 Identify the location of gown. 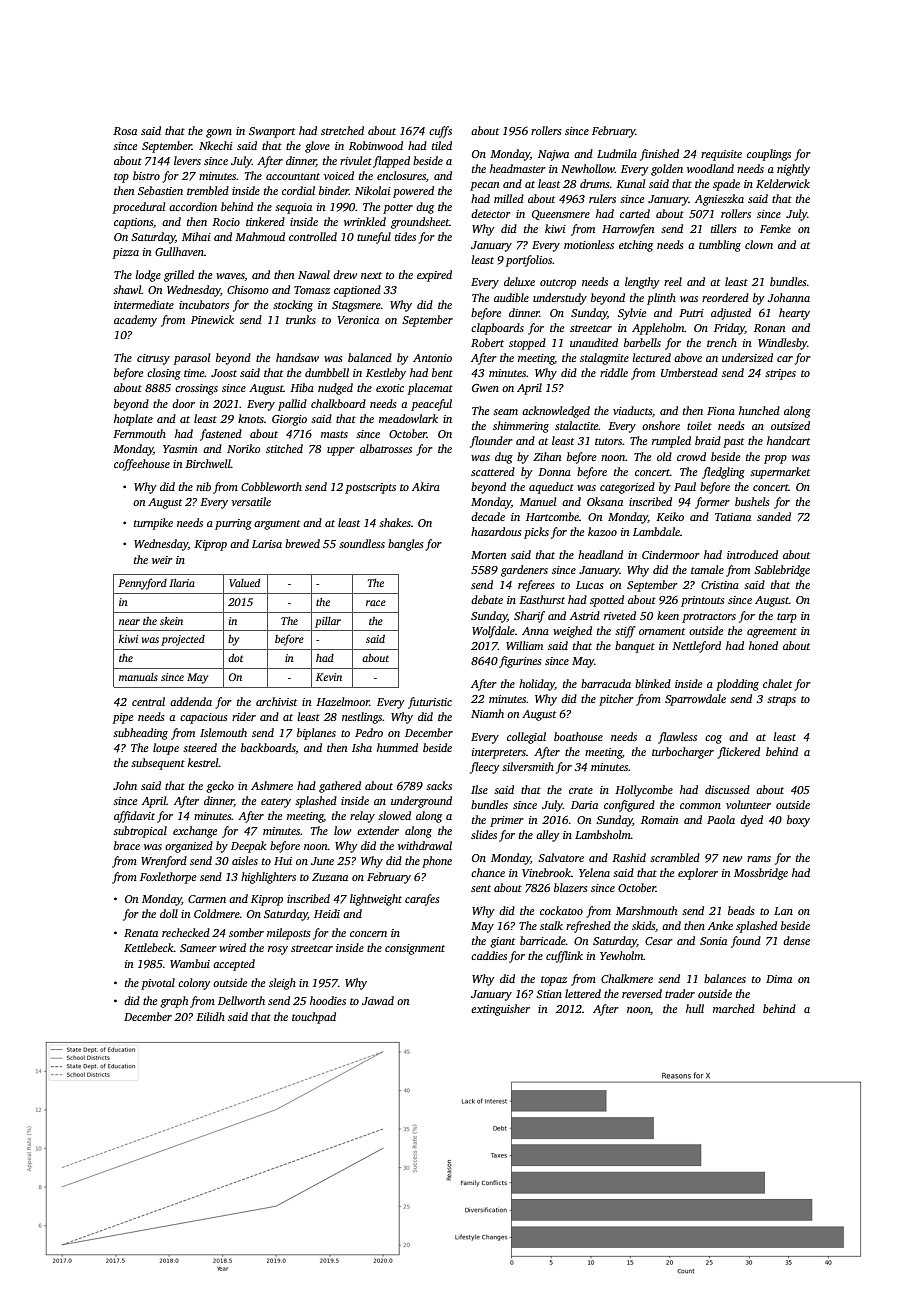
(219, 133).
